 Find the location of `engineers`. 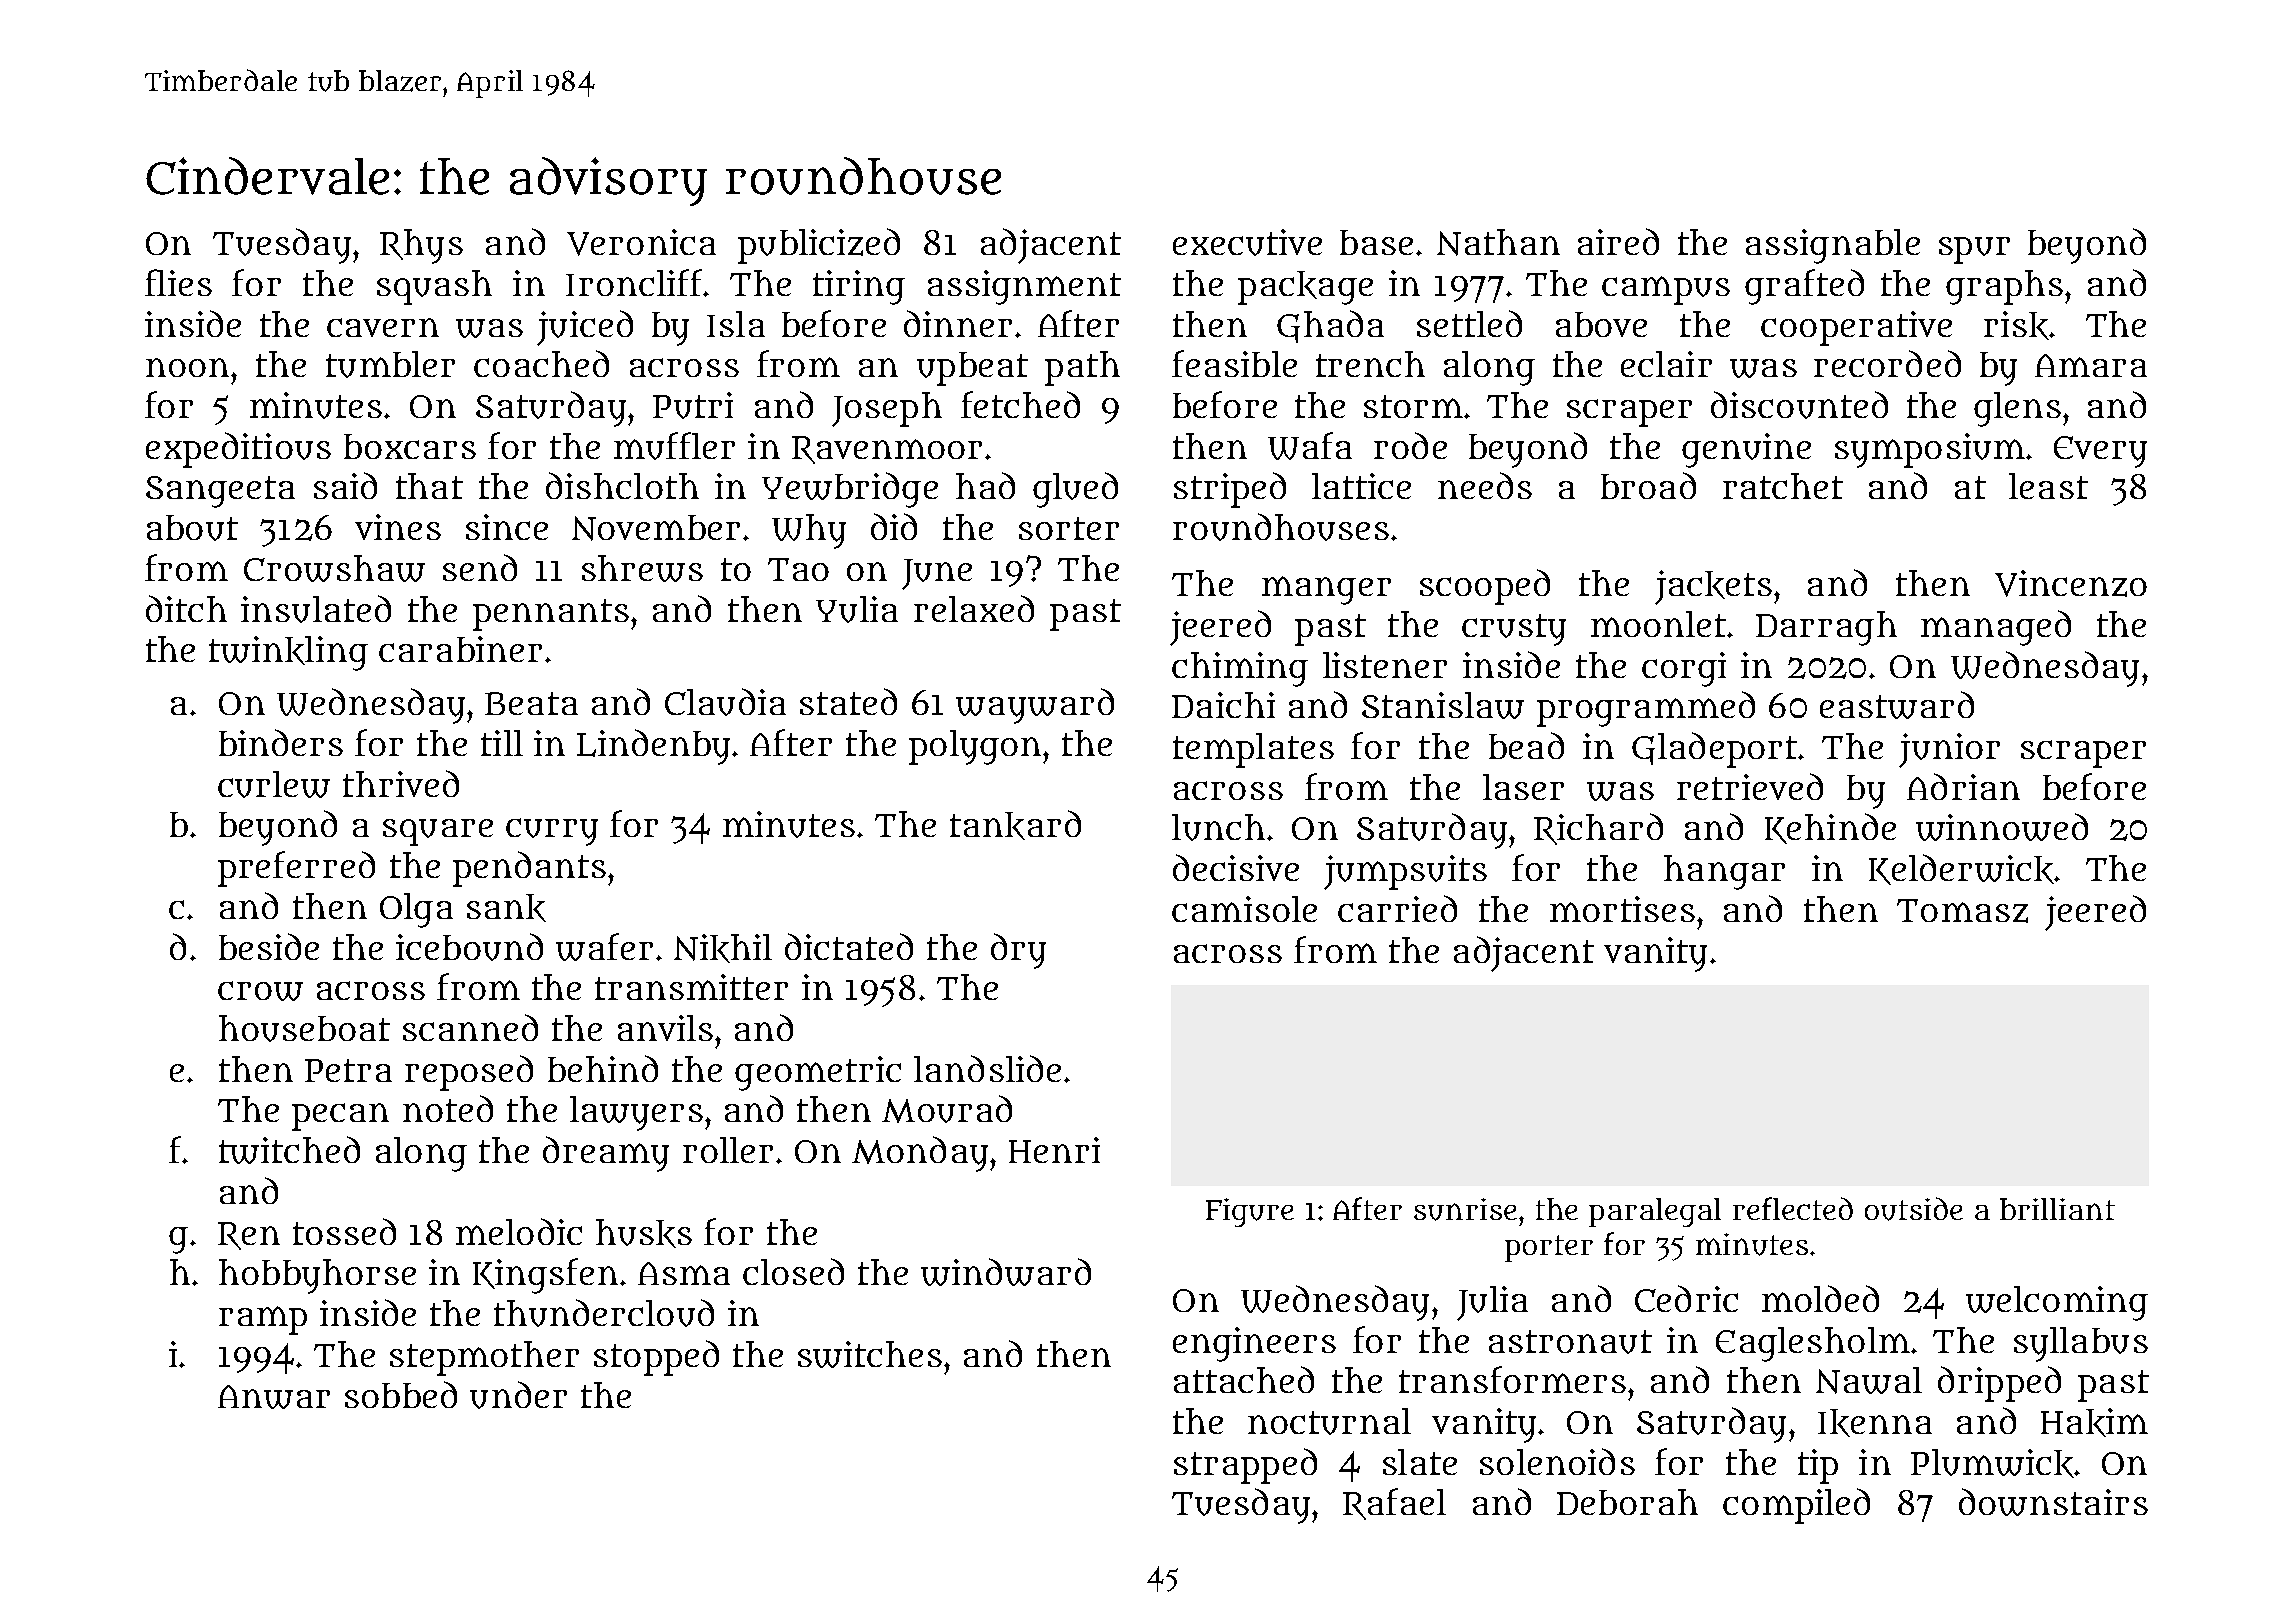

engineers is located at coordinates (1254, 1344).
